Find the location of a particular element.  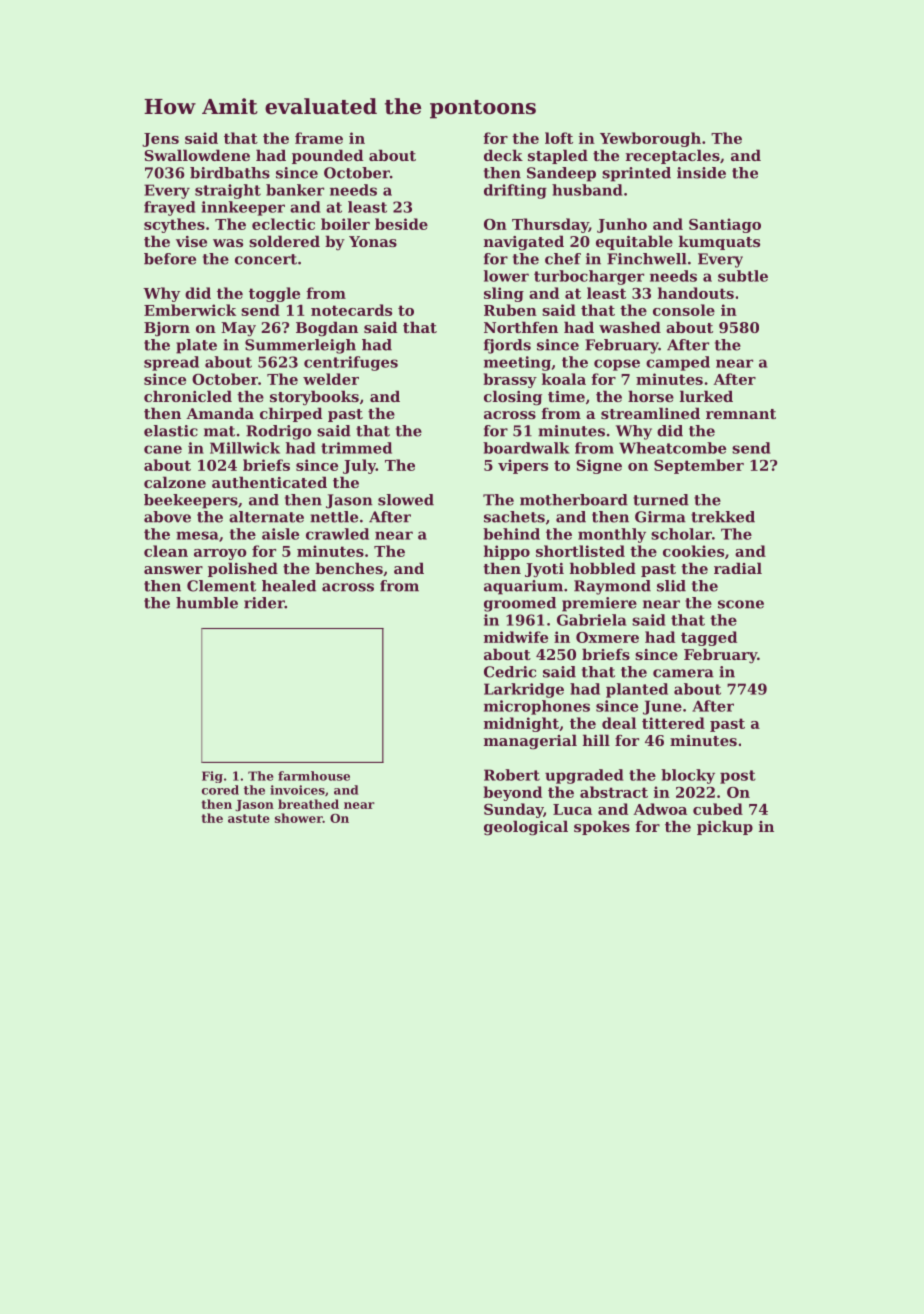

turned is located at coordinates (661, 500).
